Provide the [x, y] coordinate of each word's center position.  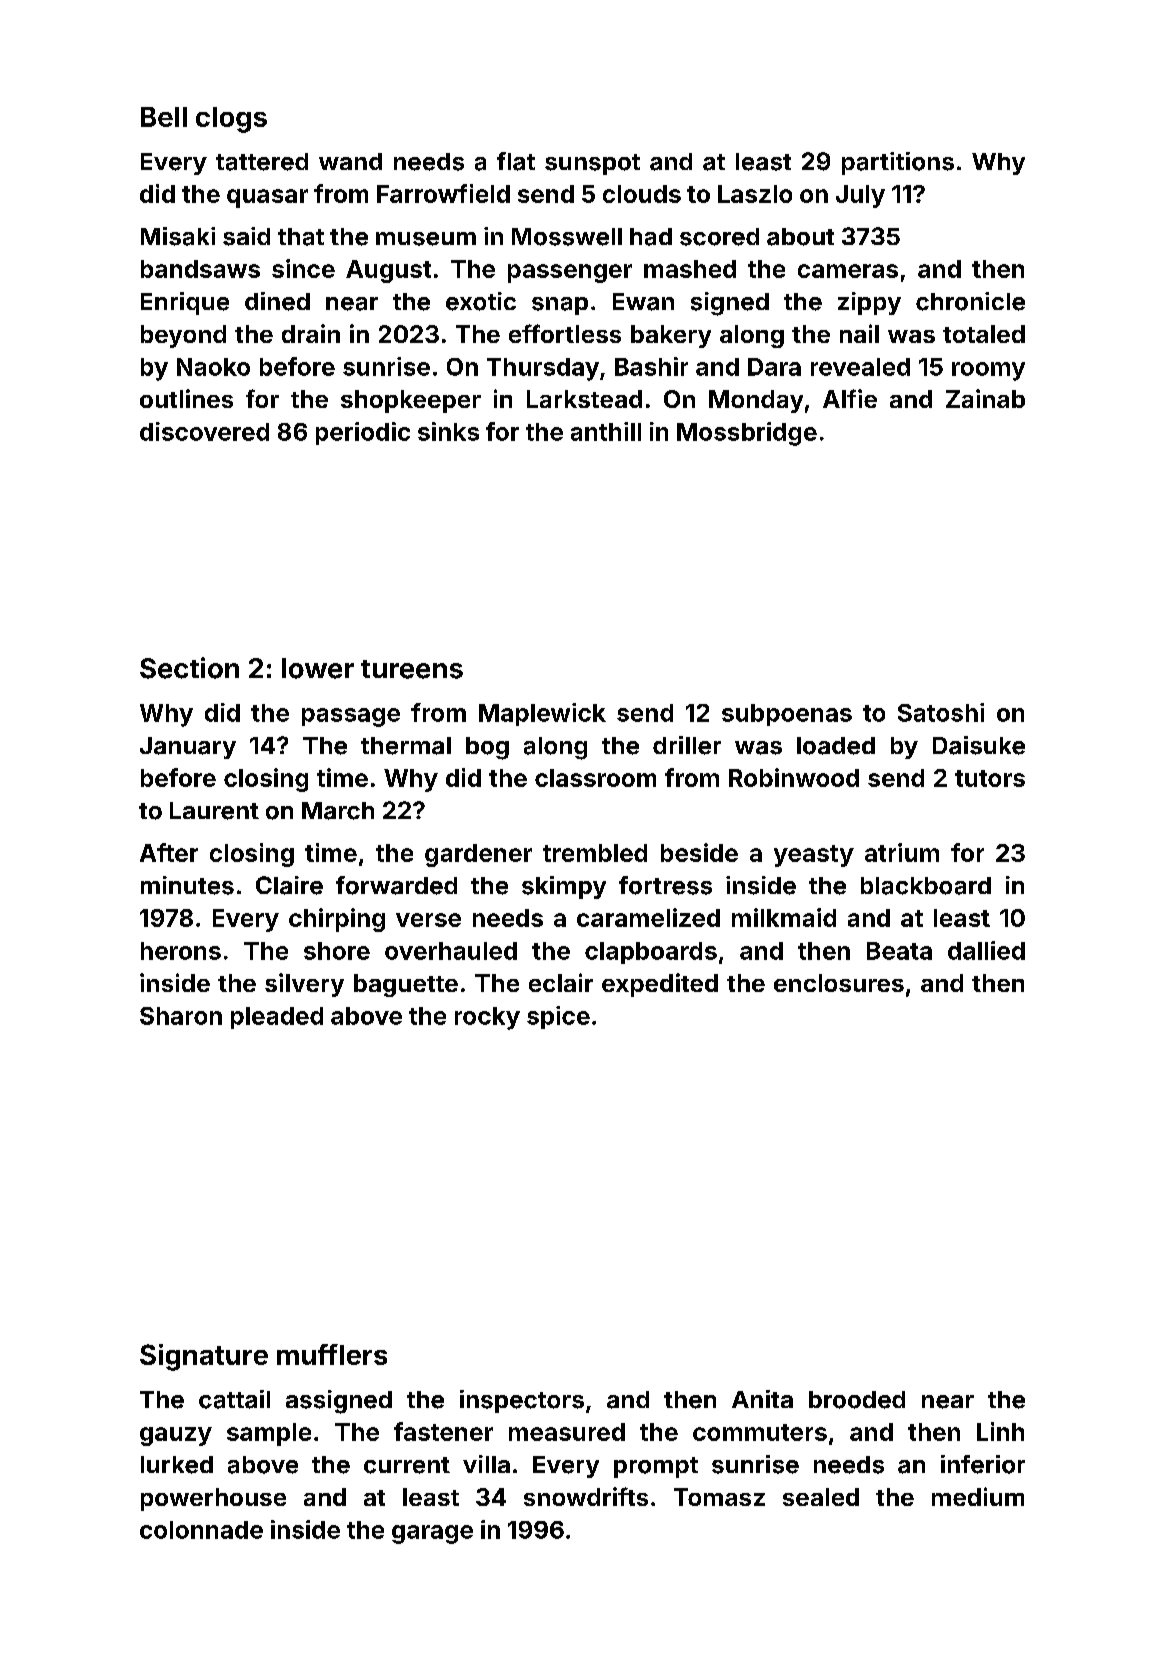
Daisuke [979, 745]
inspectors [522, 1401]
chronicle [970, 301]
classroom [595, 778]
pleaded [277, 1018]
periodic [363, 433]
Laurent [214, 811]
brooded [857, 1400]
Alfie [850, 398]
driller [687, 745]
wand [350, 161]
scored [719, 237]
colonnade [201, 1530]
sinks [448, 431]
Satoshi [941, 712]
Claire [289, 885]
